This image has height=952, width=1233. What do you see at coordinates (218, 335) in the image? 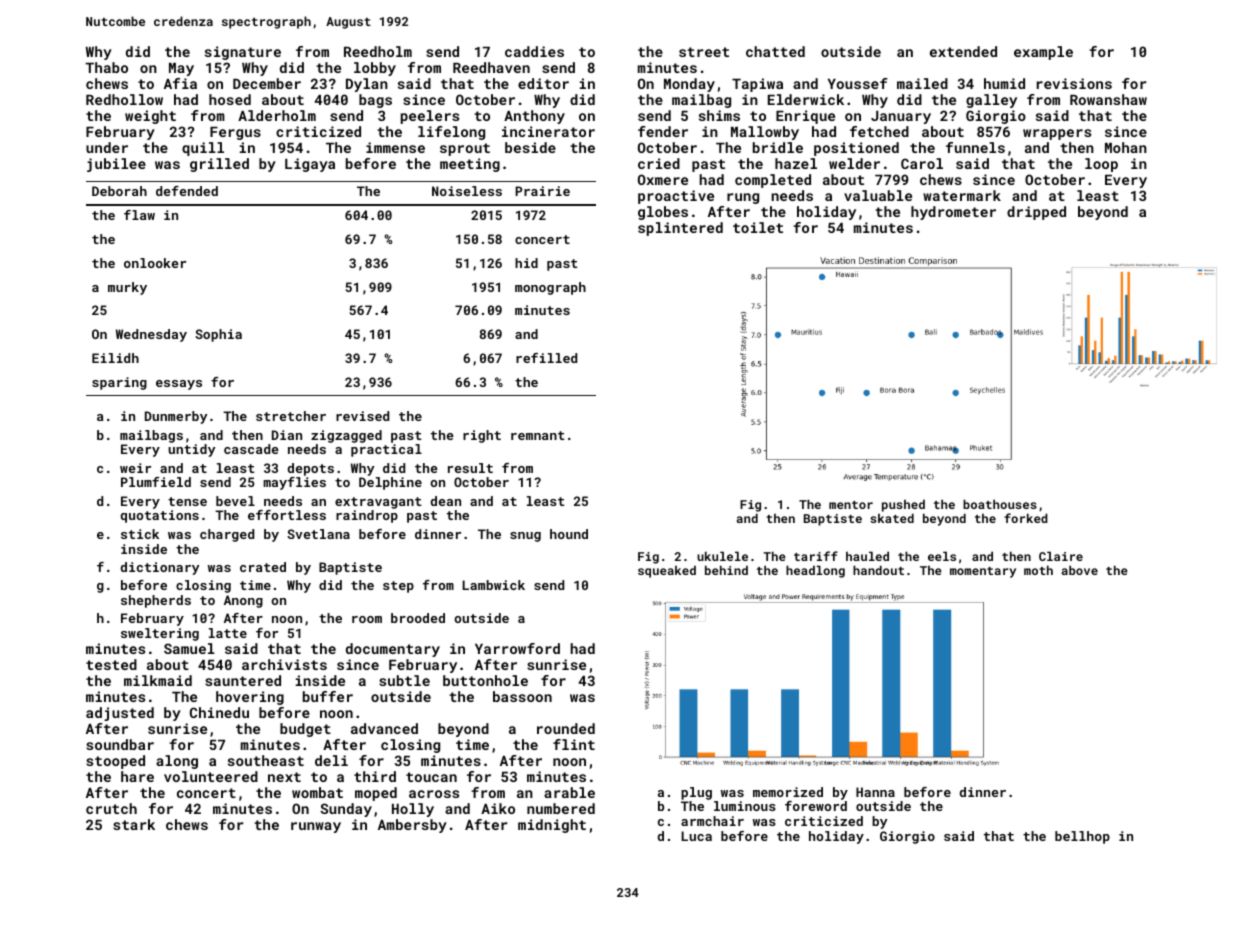
I see `Sophia` at bounding box center [218, 335].
